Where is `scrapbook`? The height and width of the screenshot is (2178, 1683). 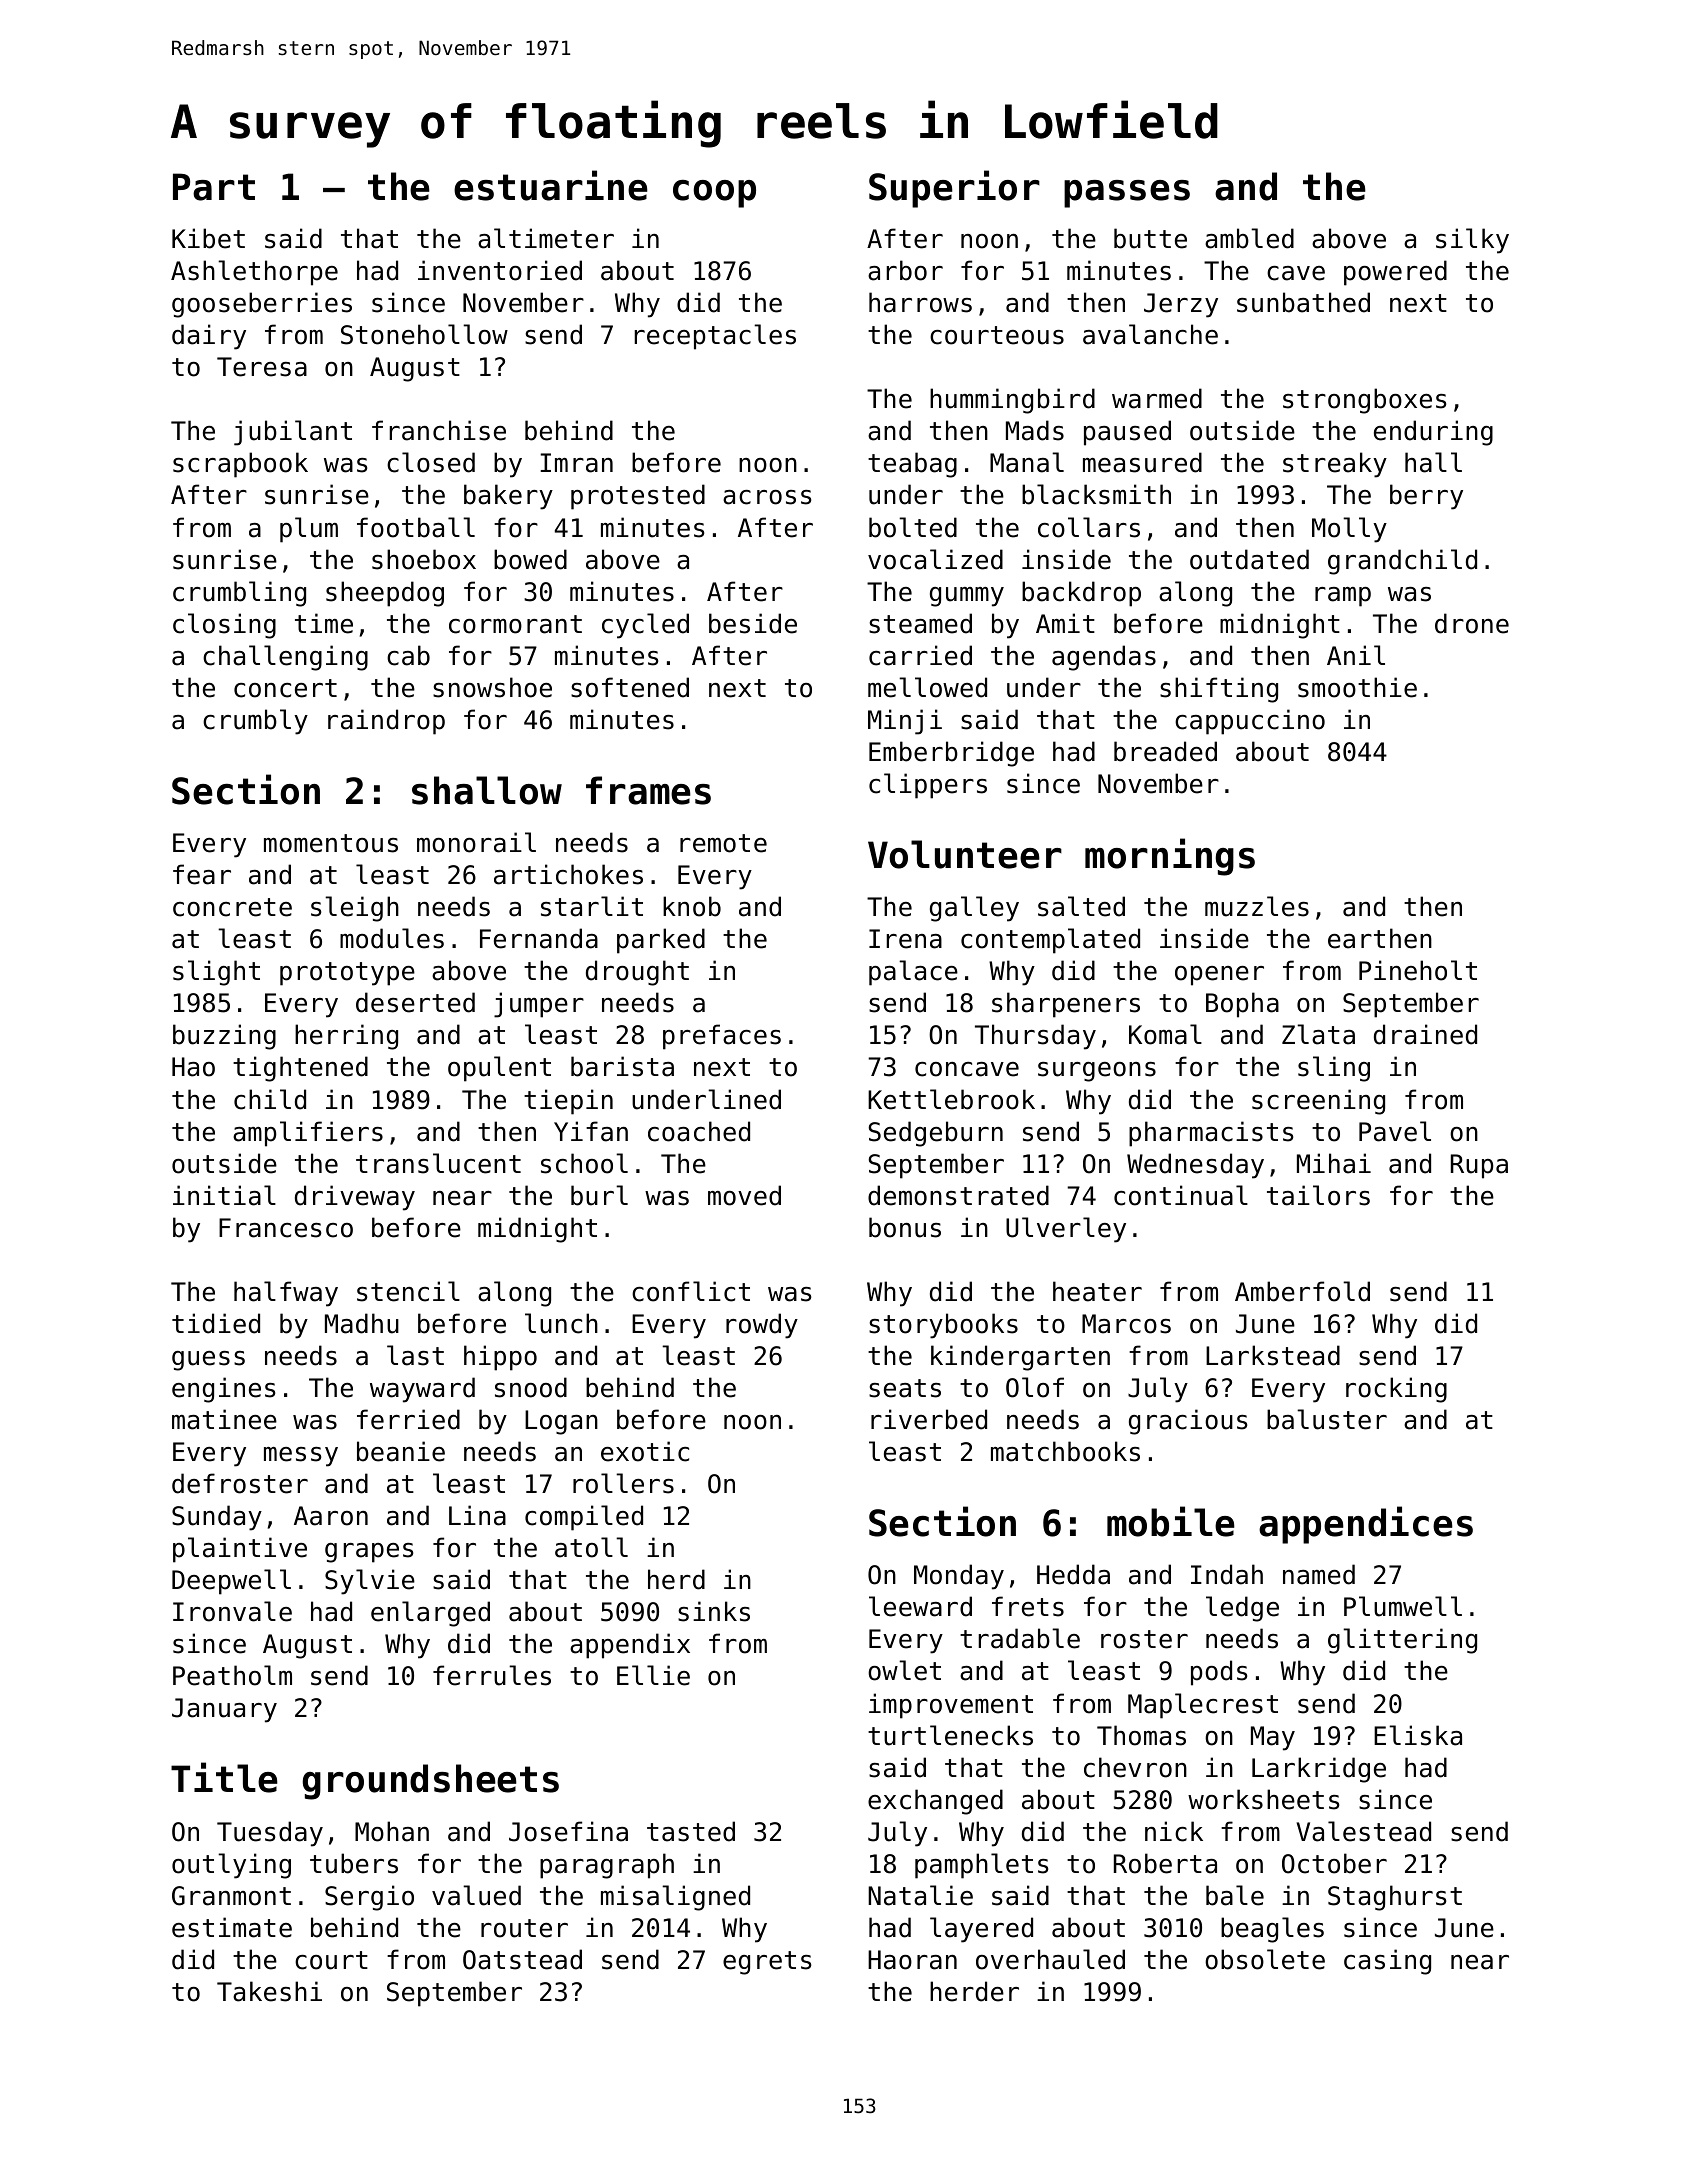
scrapbook is located at coordinates (240, 465).
